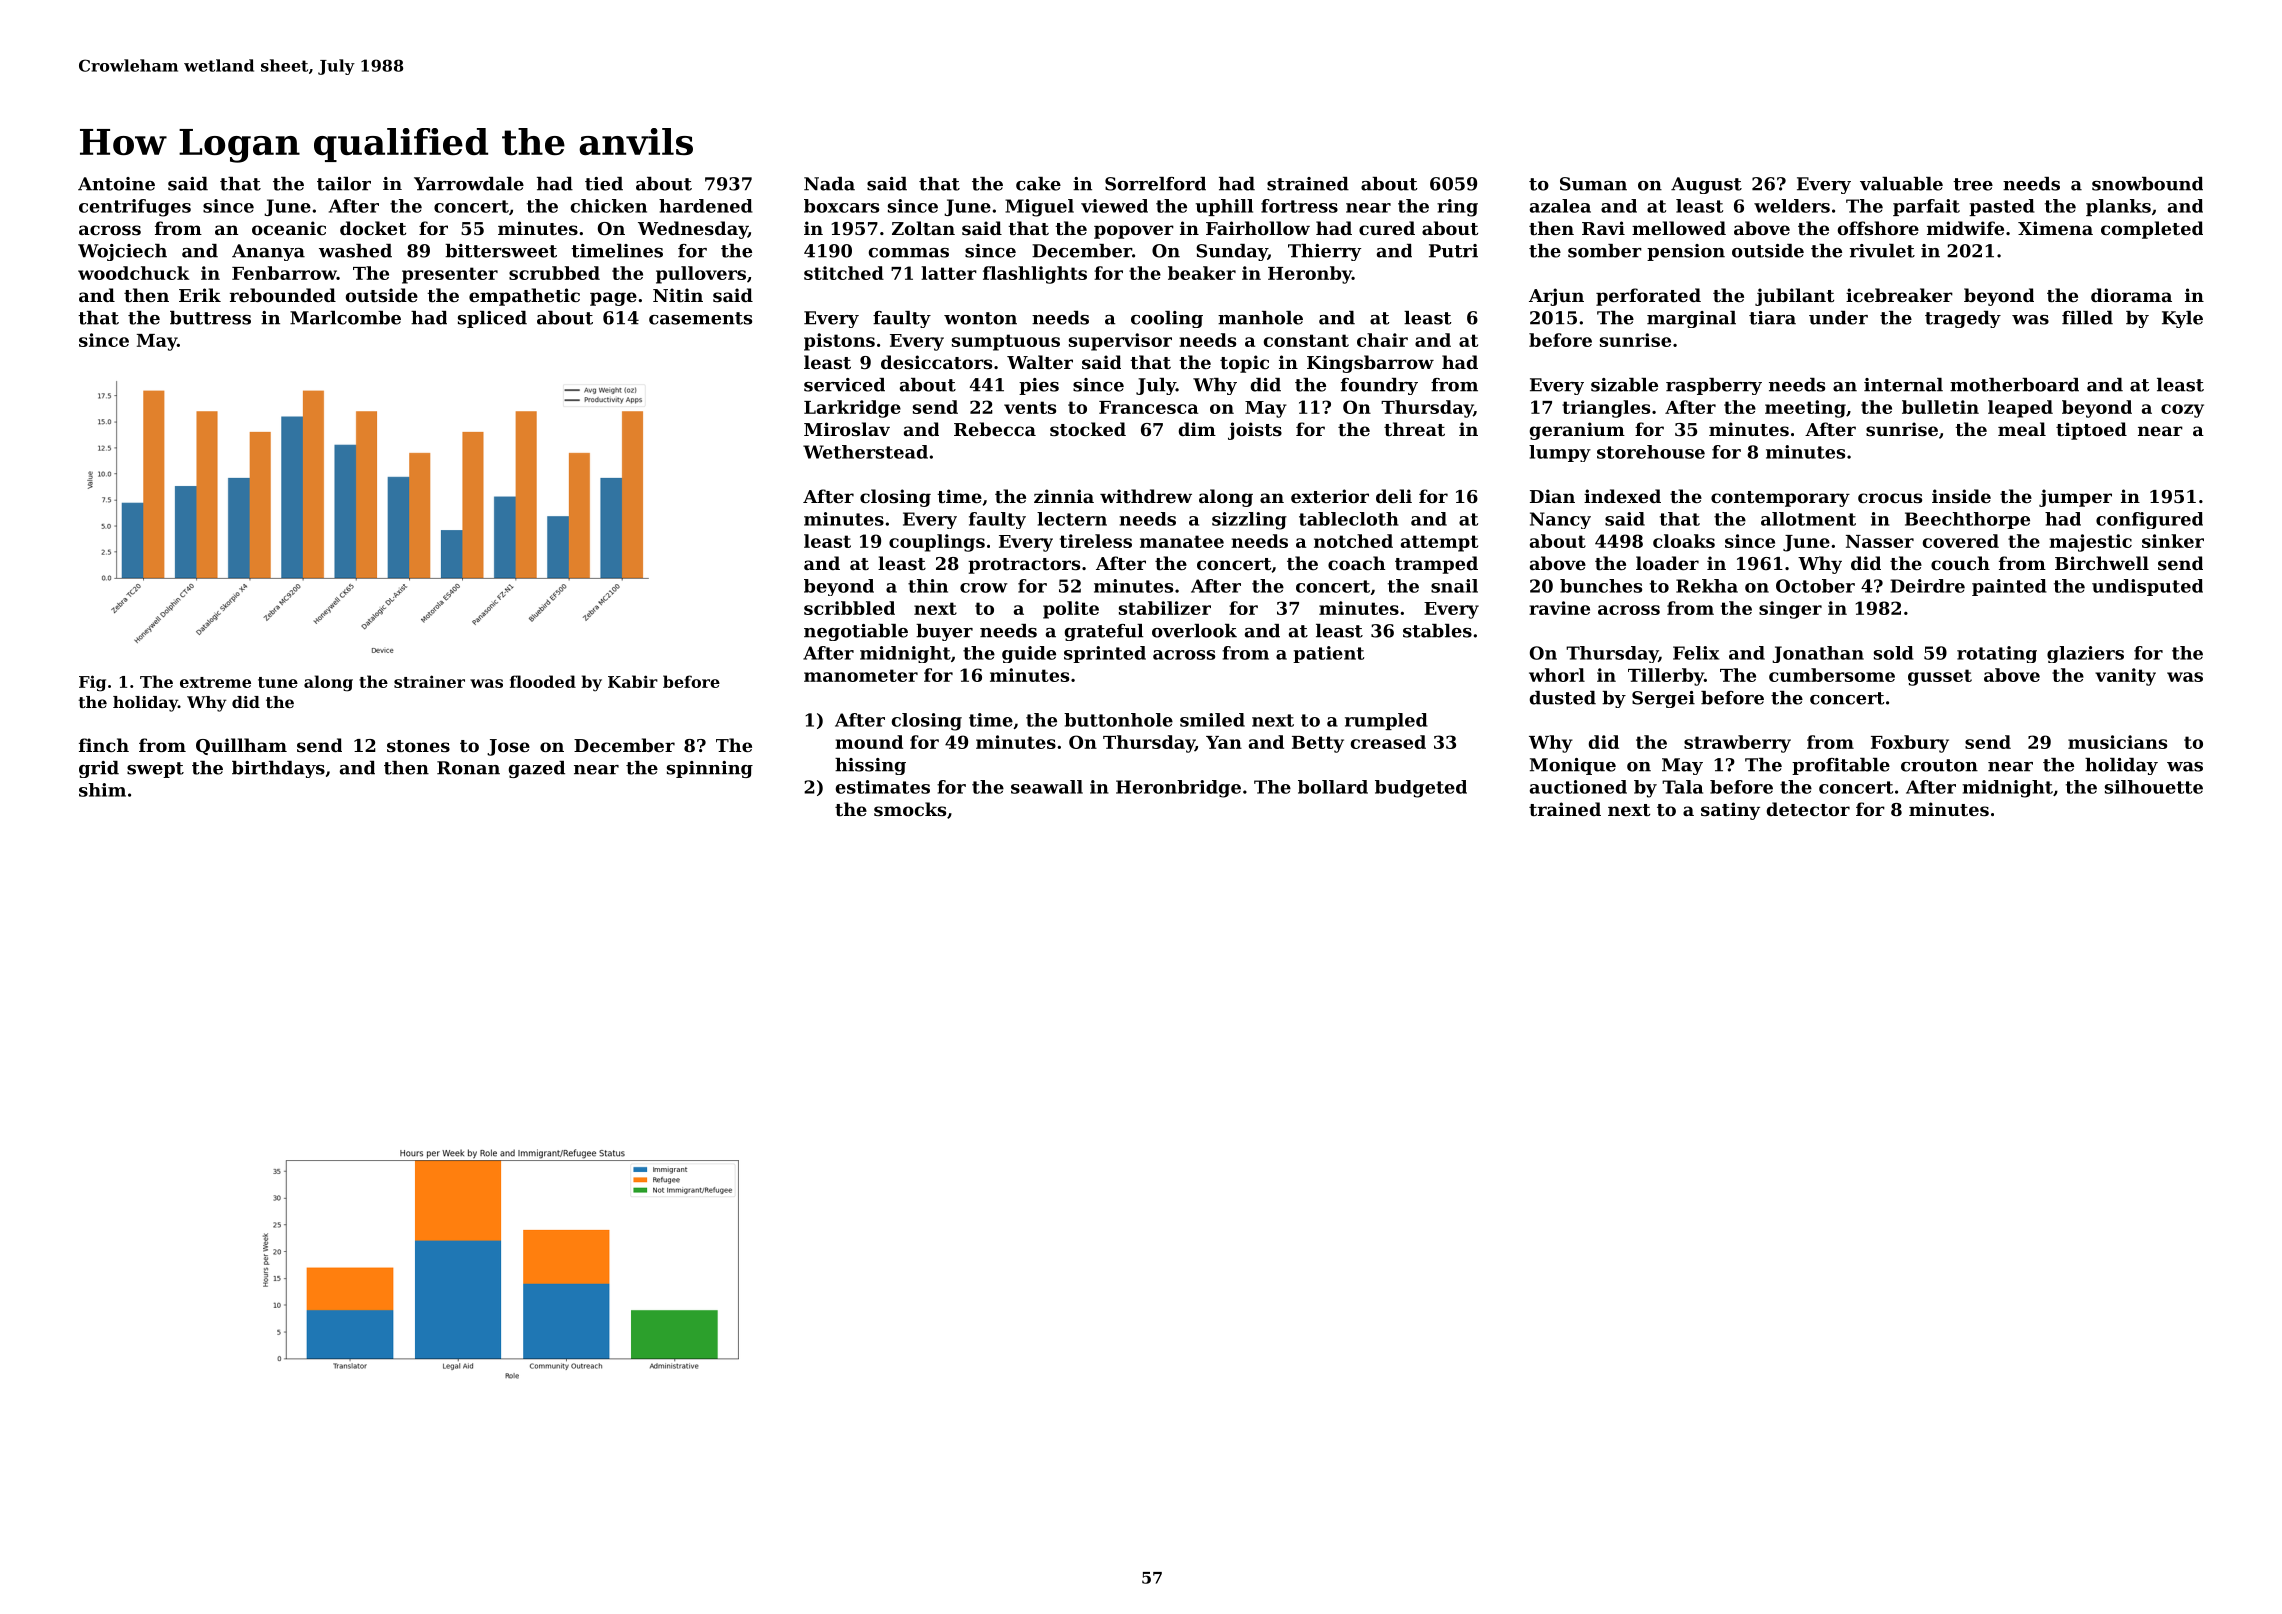 The height and width of the screenshot is (1614, 2282). Describe the element at coordinates (2154, 787) in the screenshot. I see `silhouette` at that location.
